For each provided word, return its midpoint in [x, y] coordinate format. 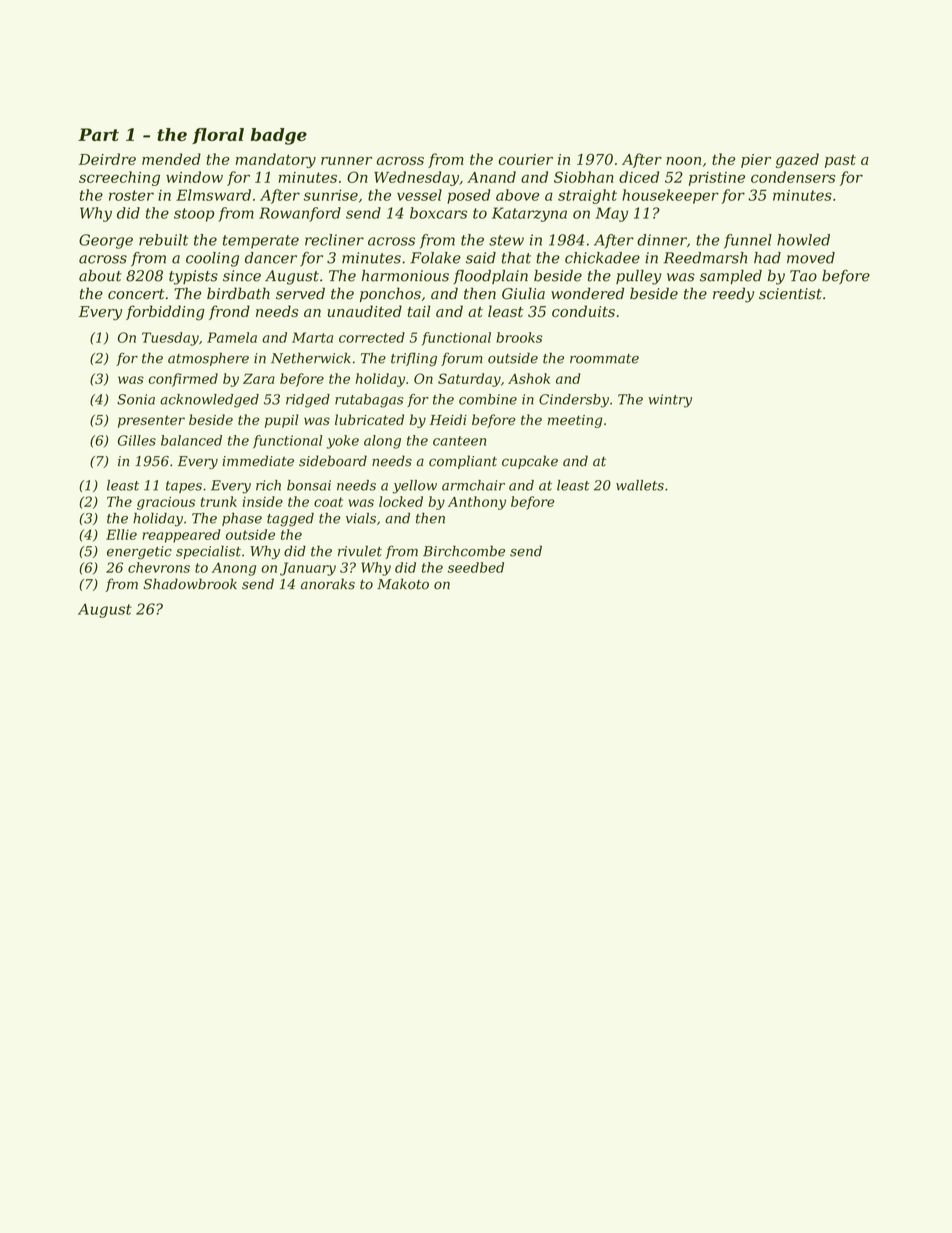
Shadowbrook [190, 584]
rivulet [360, 551]
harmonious [405, 276]
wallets [640, 485]
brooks [519, 337]
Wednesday [416, 178]
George [106, 241]
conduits [583, 311]
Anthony [477, 503]
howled [803, 240]
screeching [119, 178]
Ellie [121, 534]
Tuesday [170, 339]
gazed [797, 160]
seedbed [476, 567]
